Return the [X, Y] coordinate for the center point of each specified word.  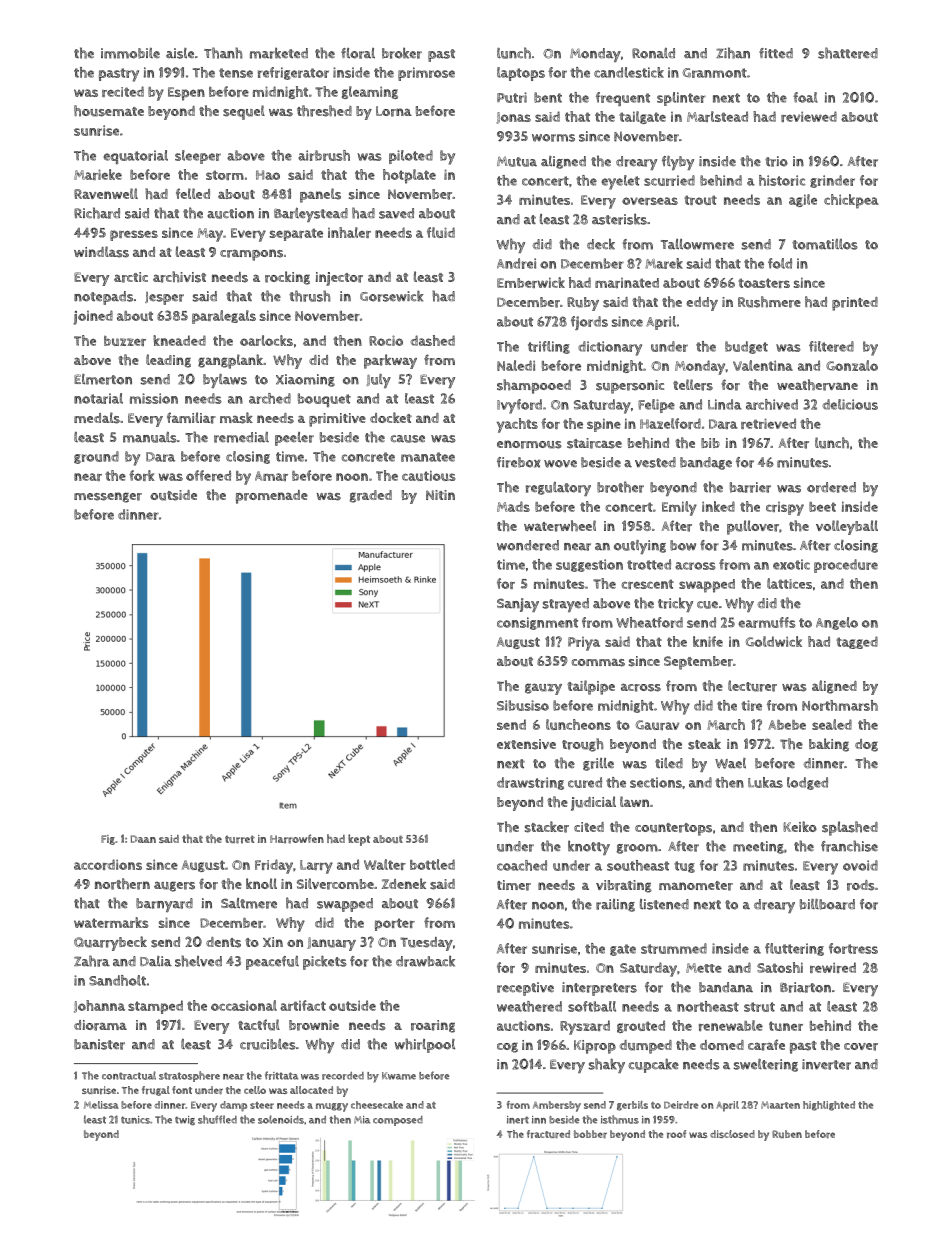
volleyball [847, 527]
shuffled [217, 1119]
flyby [678, 163]
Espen [186, 94]
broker [402, 53]
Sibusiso [523, 705]
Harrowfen [297, 839]
